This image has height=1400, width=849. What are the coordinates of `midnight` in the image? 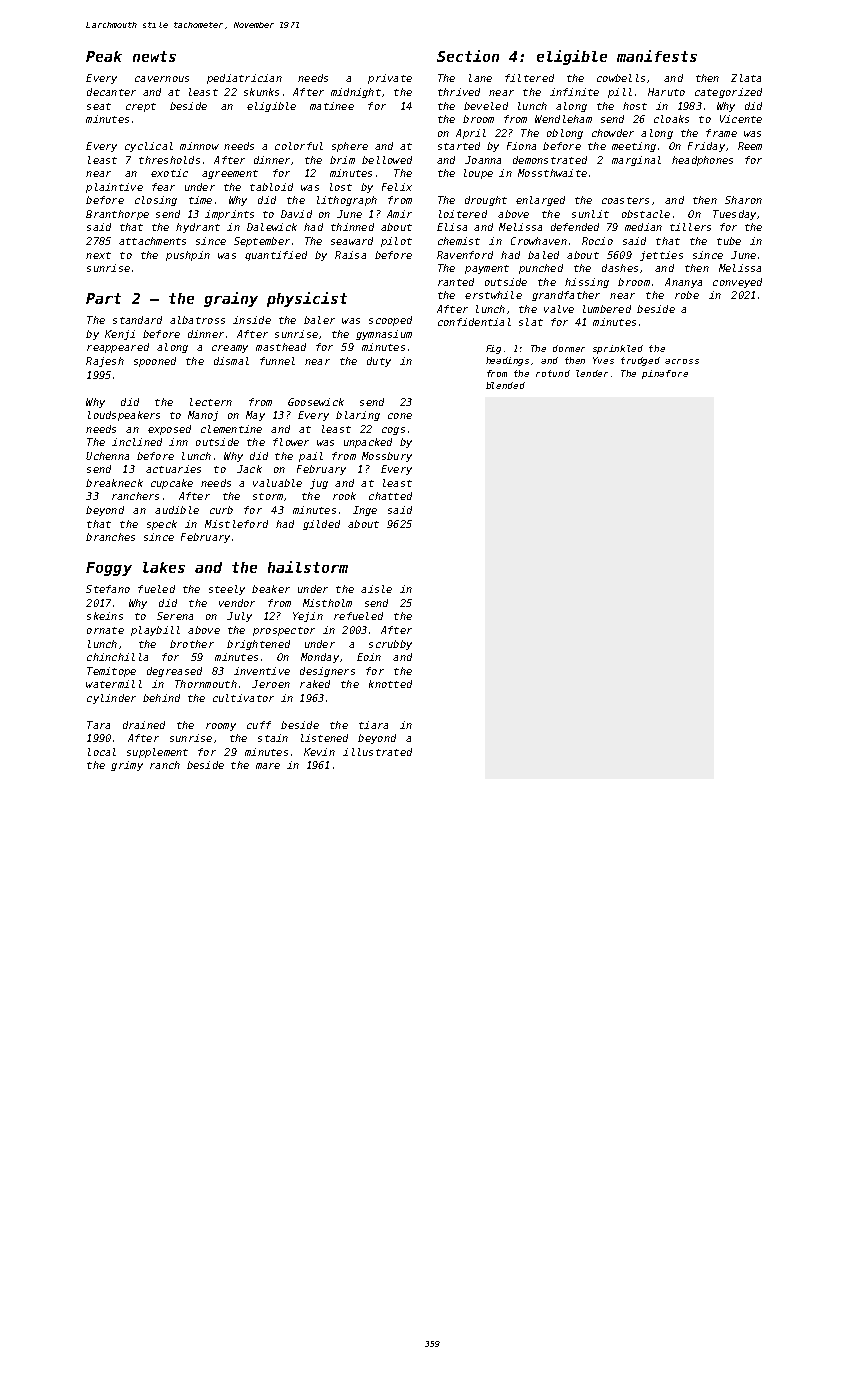 It's located at (356, 93).
